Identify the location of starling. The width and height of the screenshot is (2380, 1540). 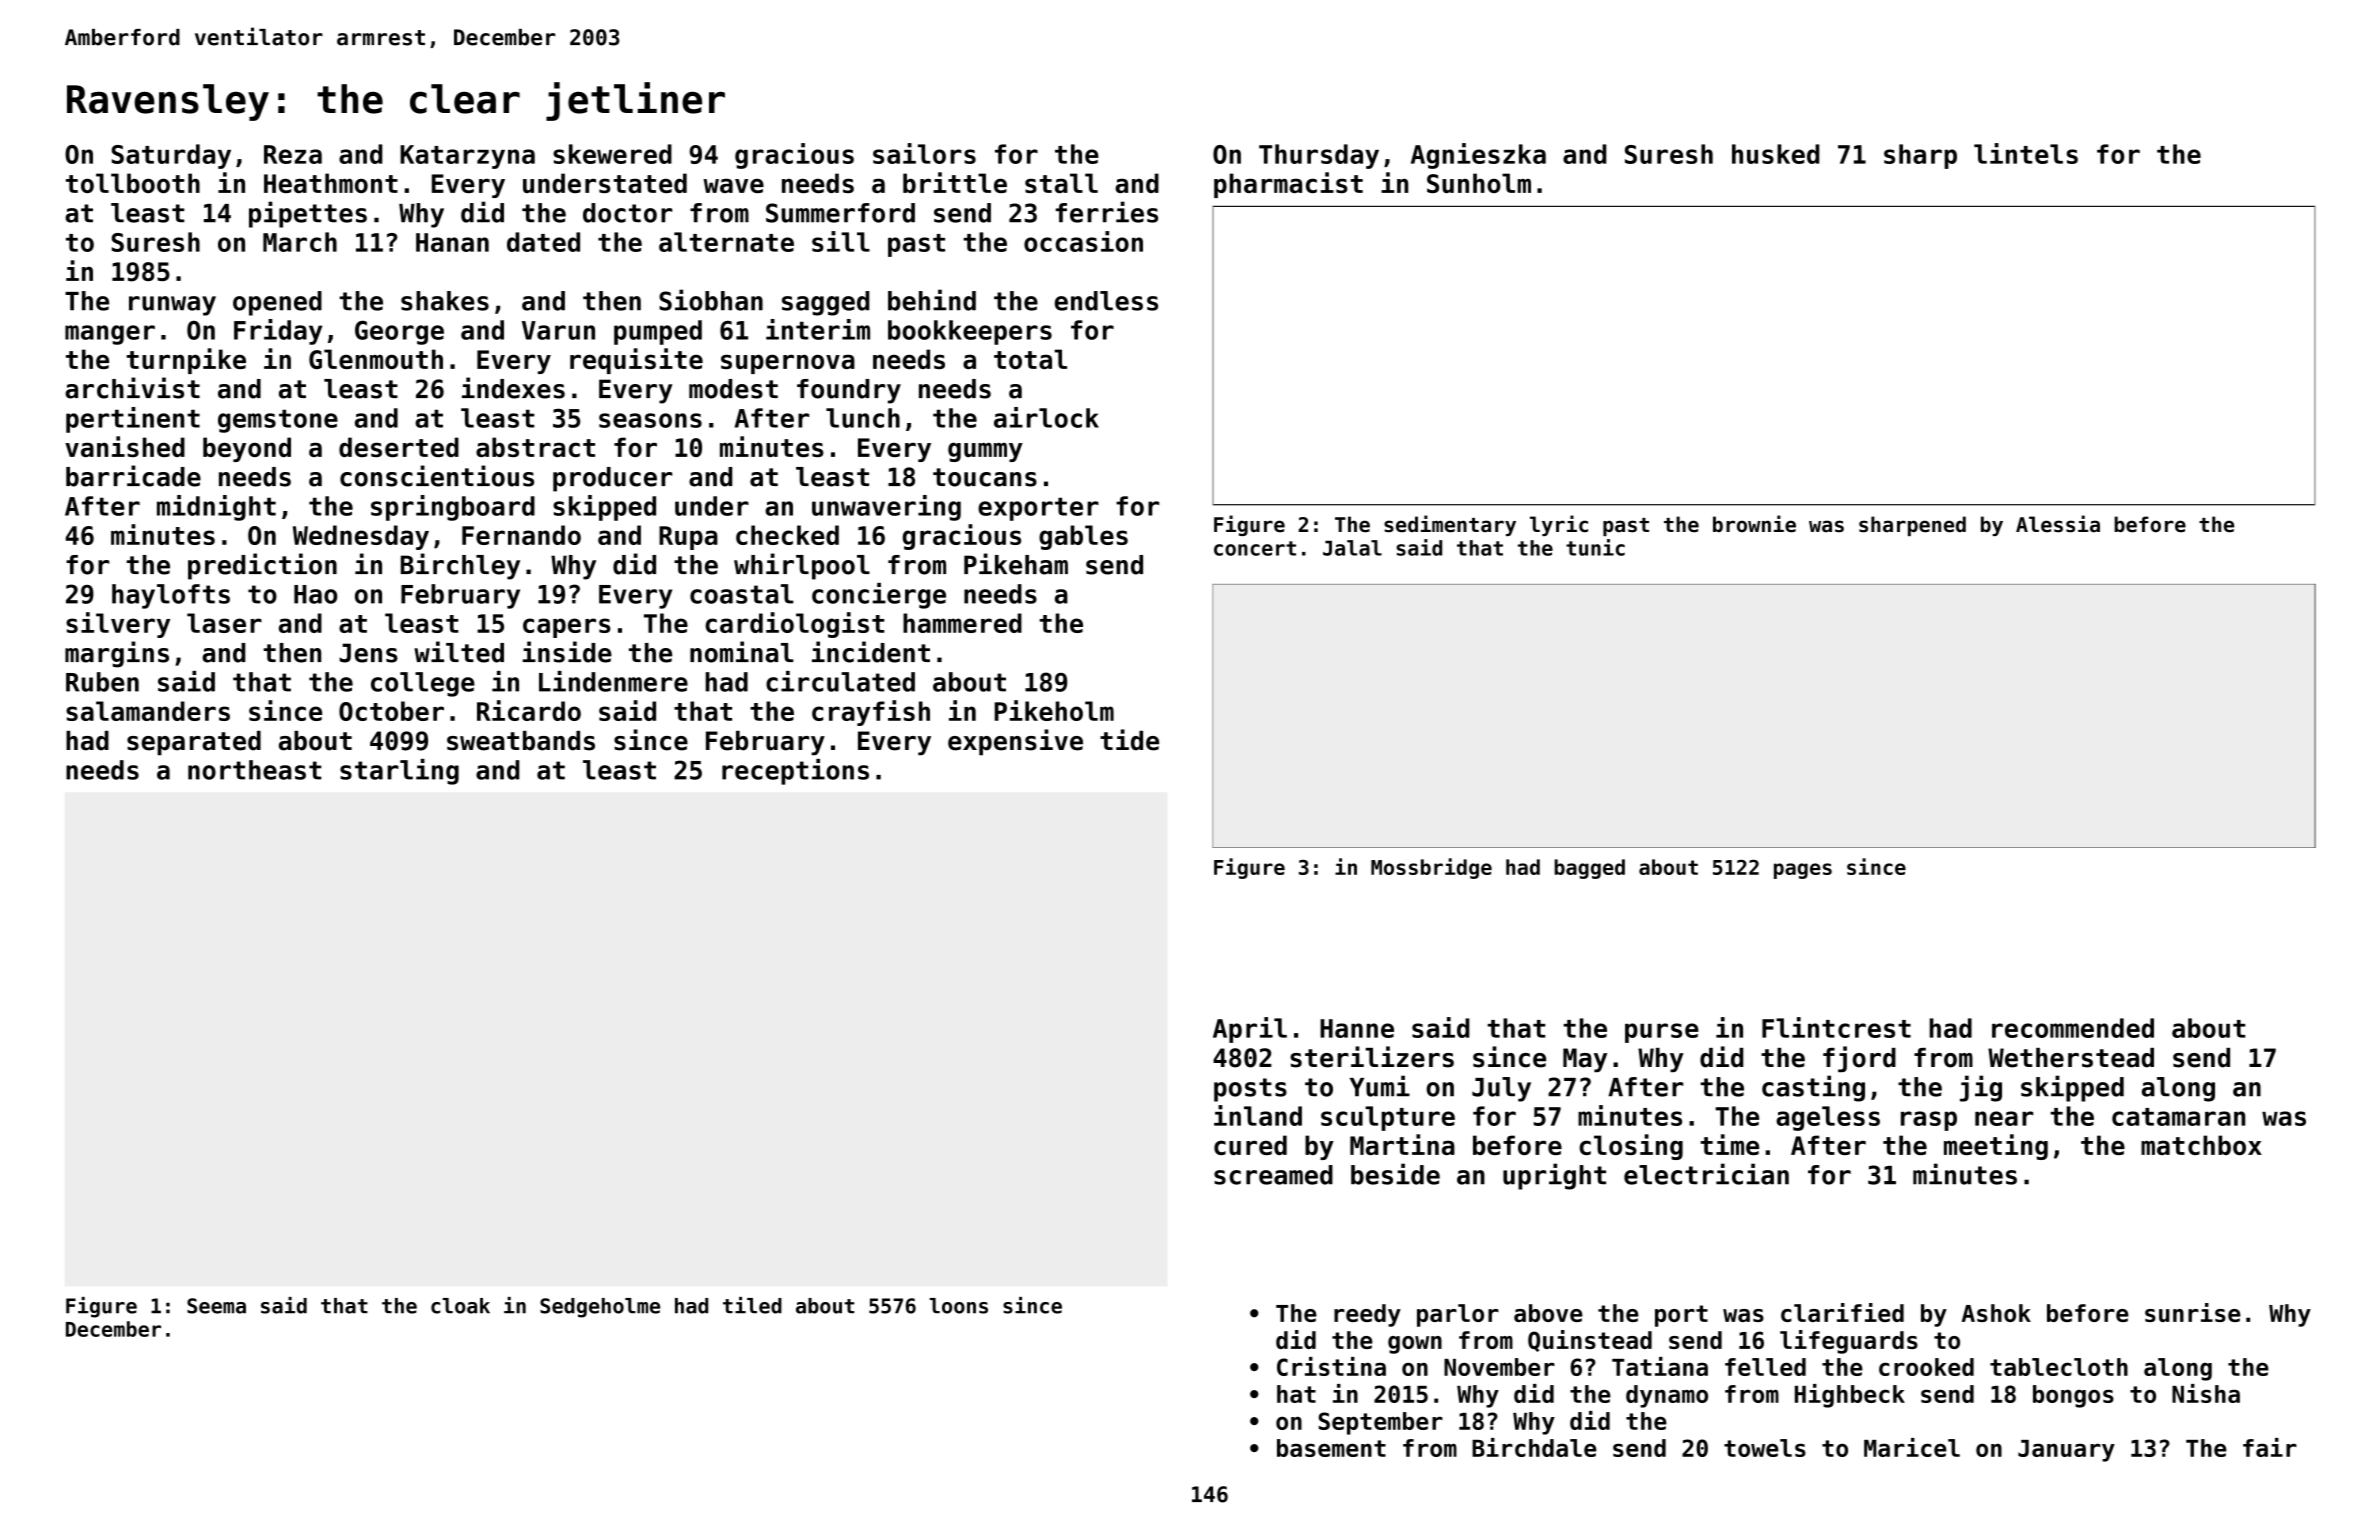
(399, 772).
